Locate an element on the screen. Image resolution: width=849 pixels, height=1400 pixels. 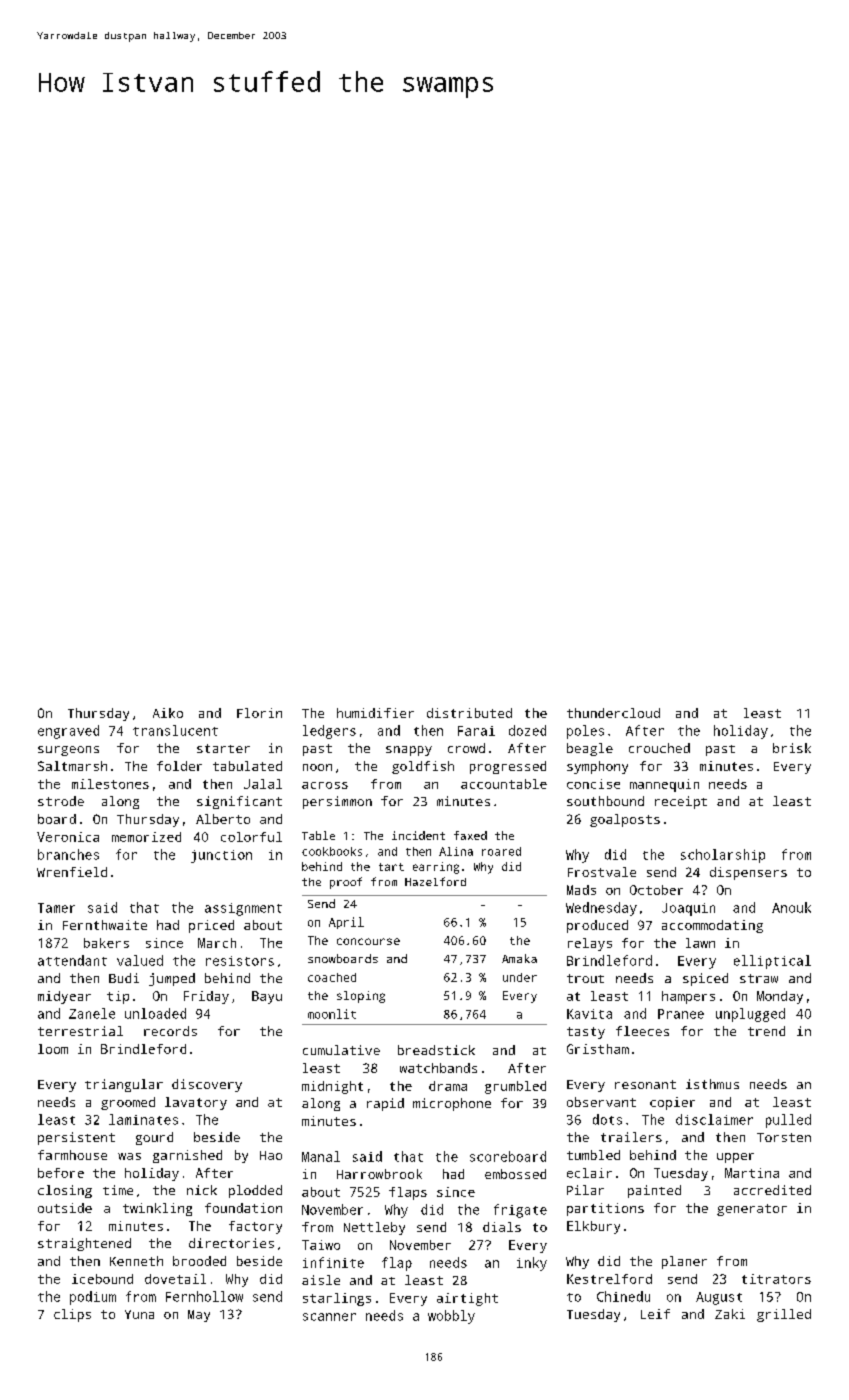
trend is located at coordinates (766, 1031).
